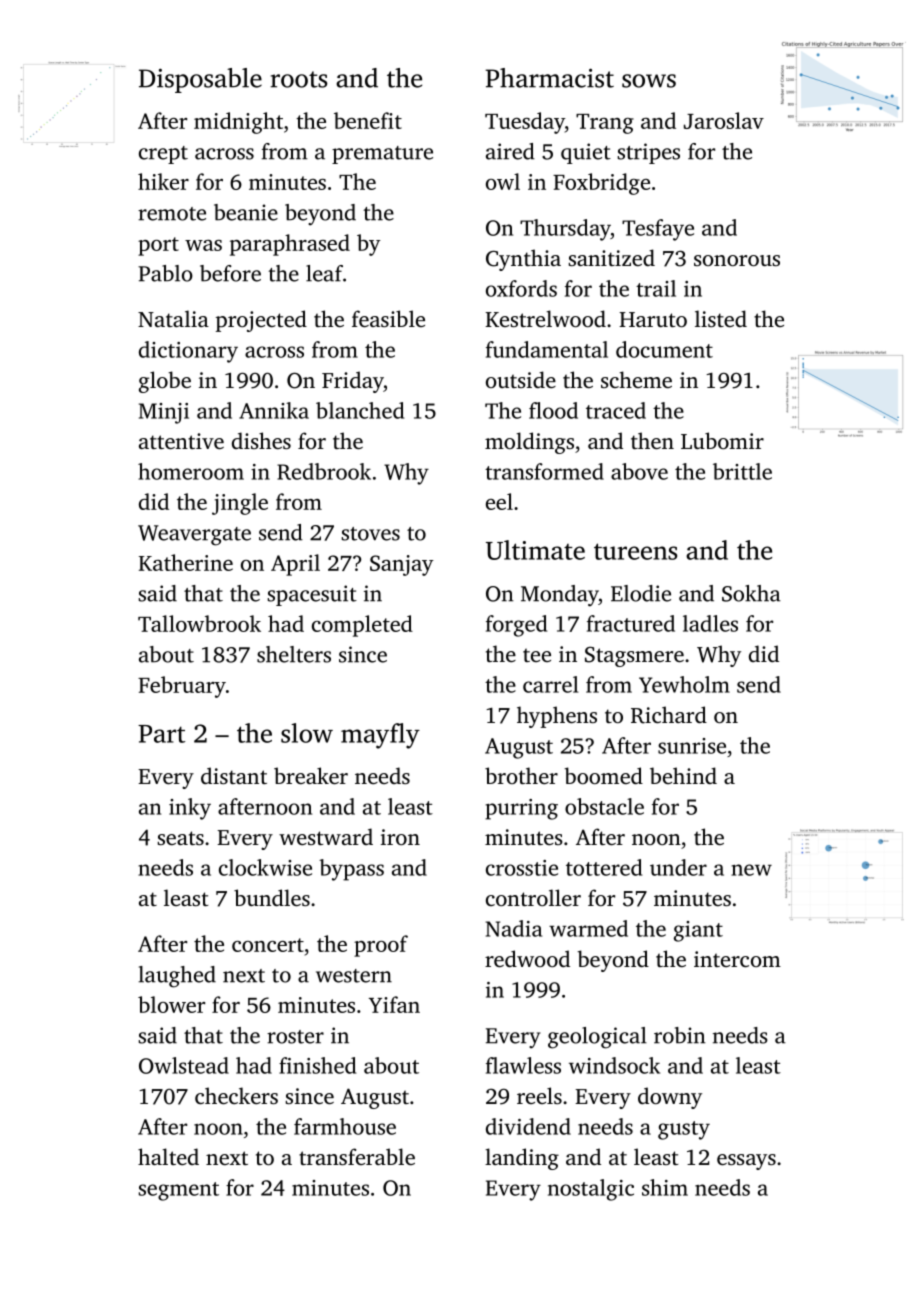 This screenshot has height=1314, width=924. Describe the element at coordinates (179, 1191) in the screenshot. I see `segment` at that location.
